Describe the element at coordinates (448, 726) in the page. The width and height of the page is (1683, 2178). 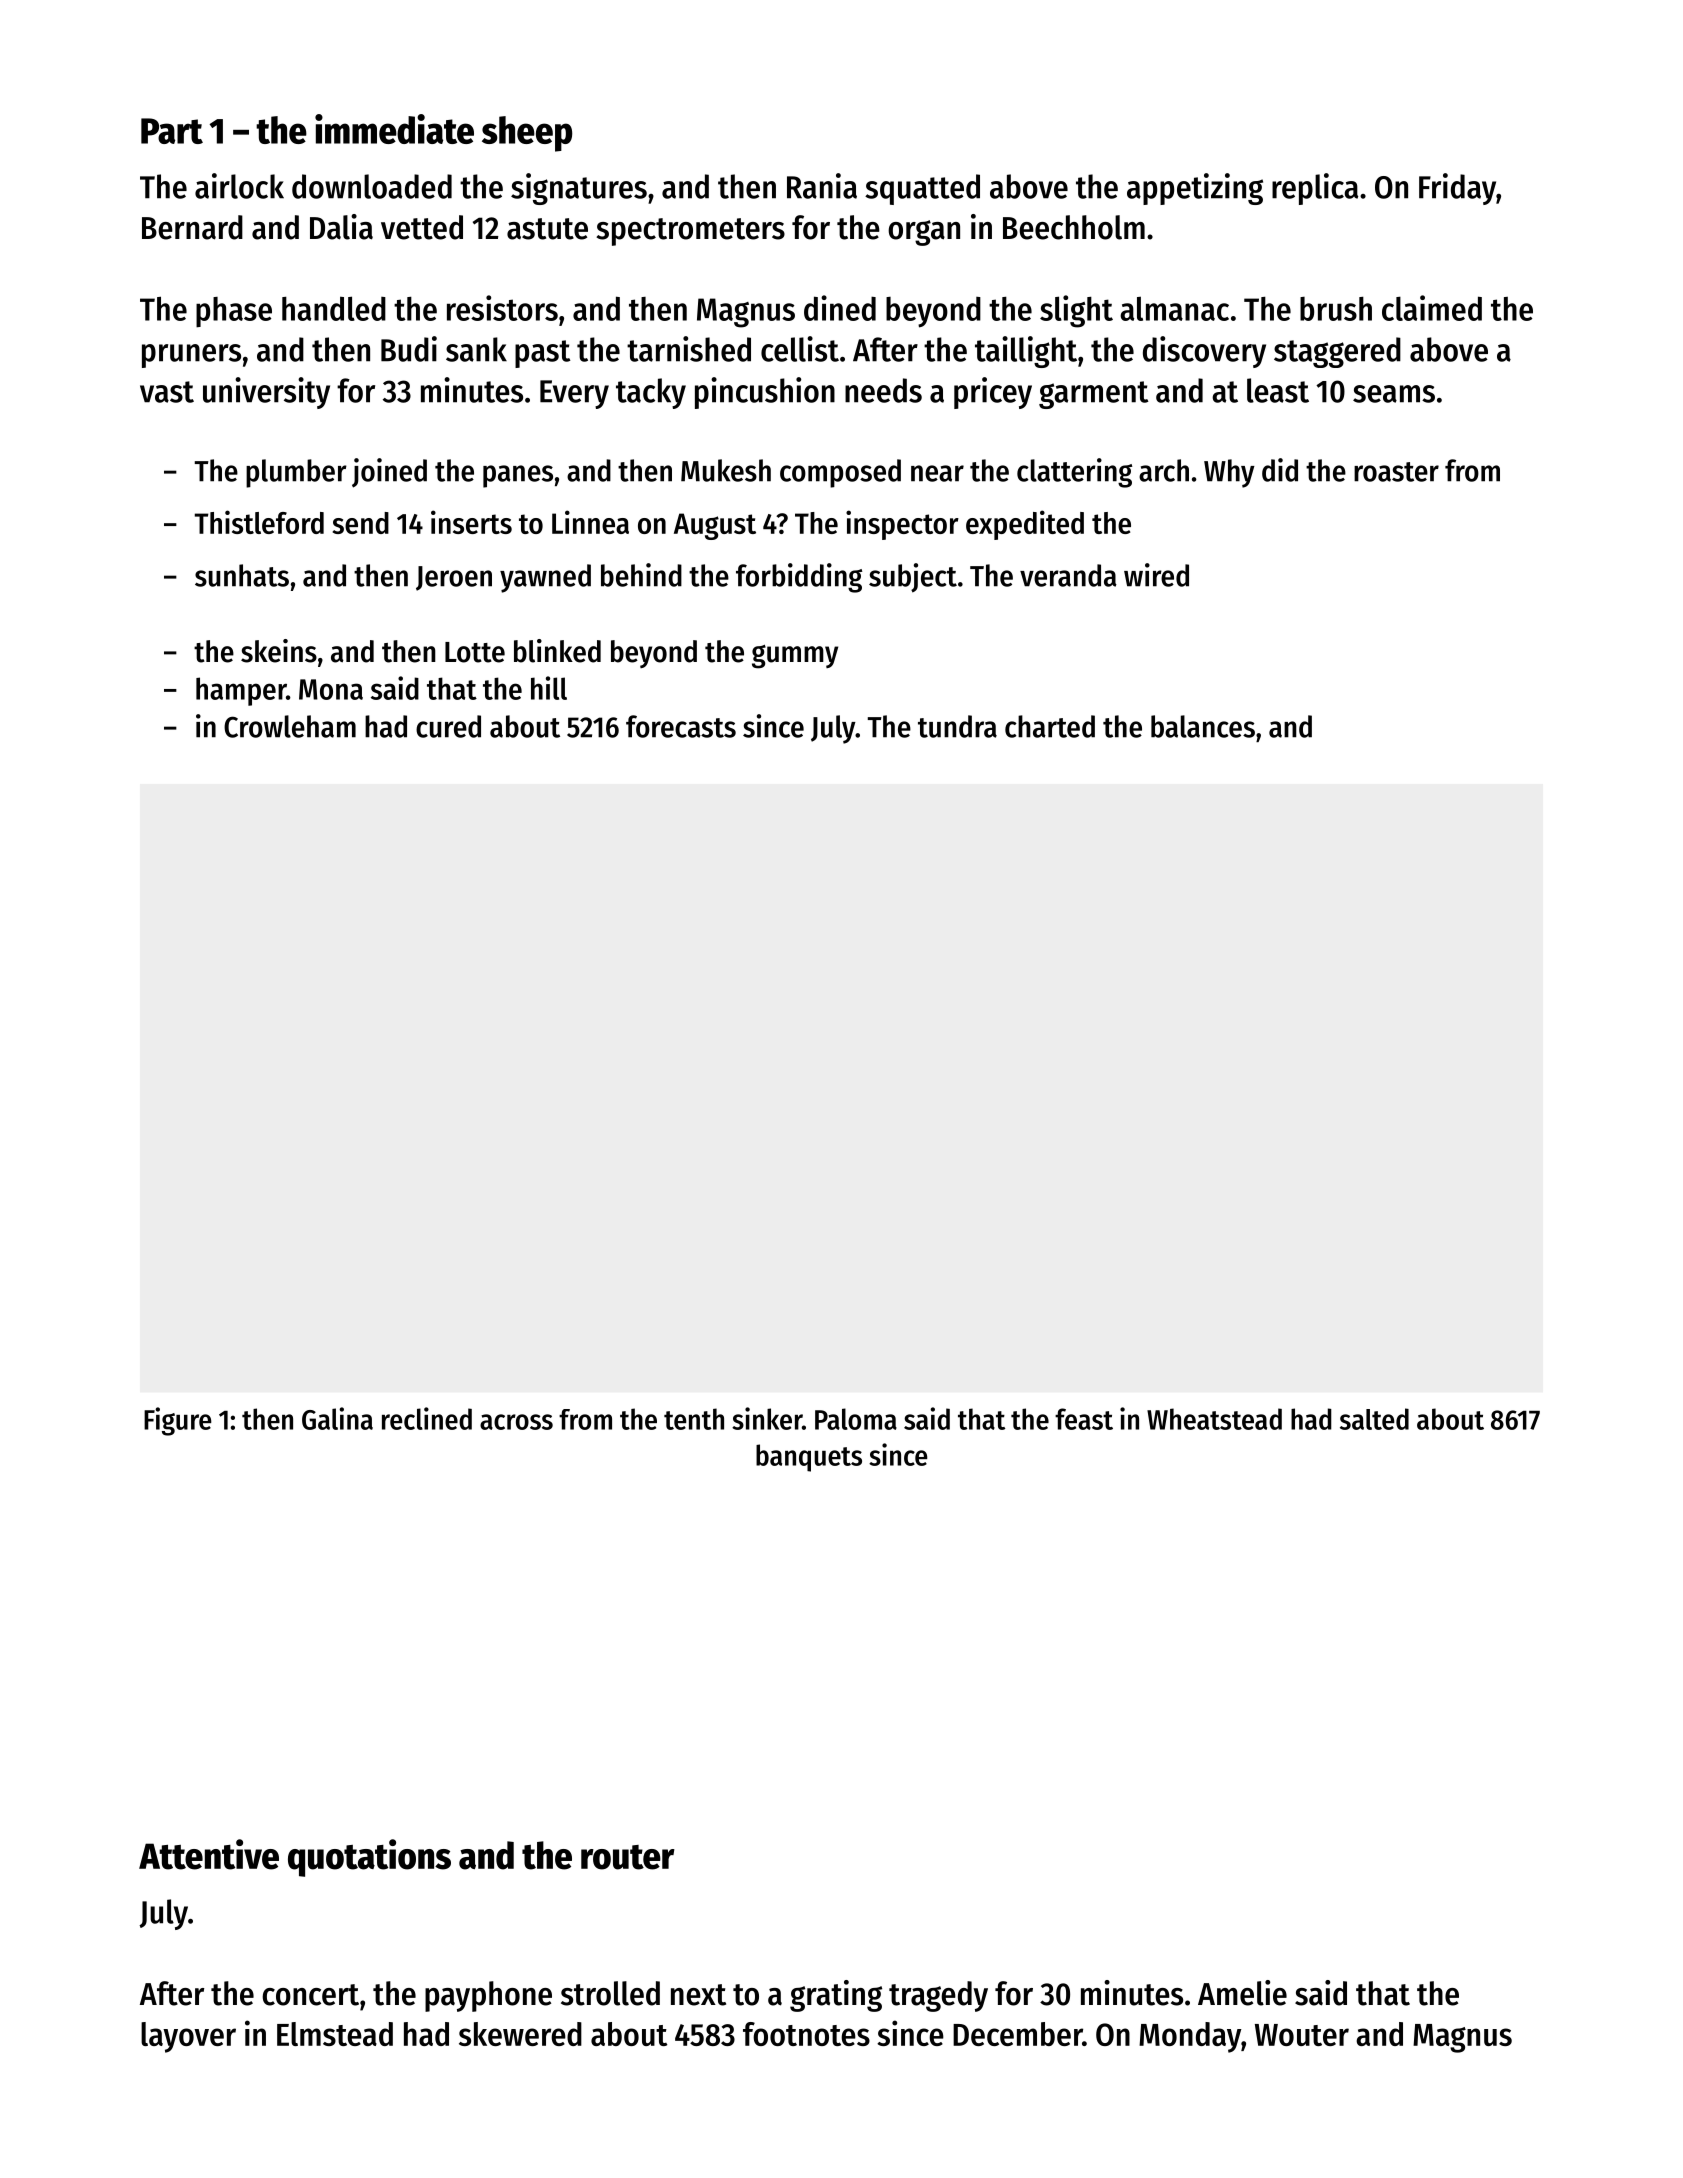
I see `cured` at that location.
